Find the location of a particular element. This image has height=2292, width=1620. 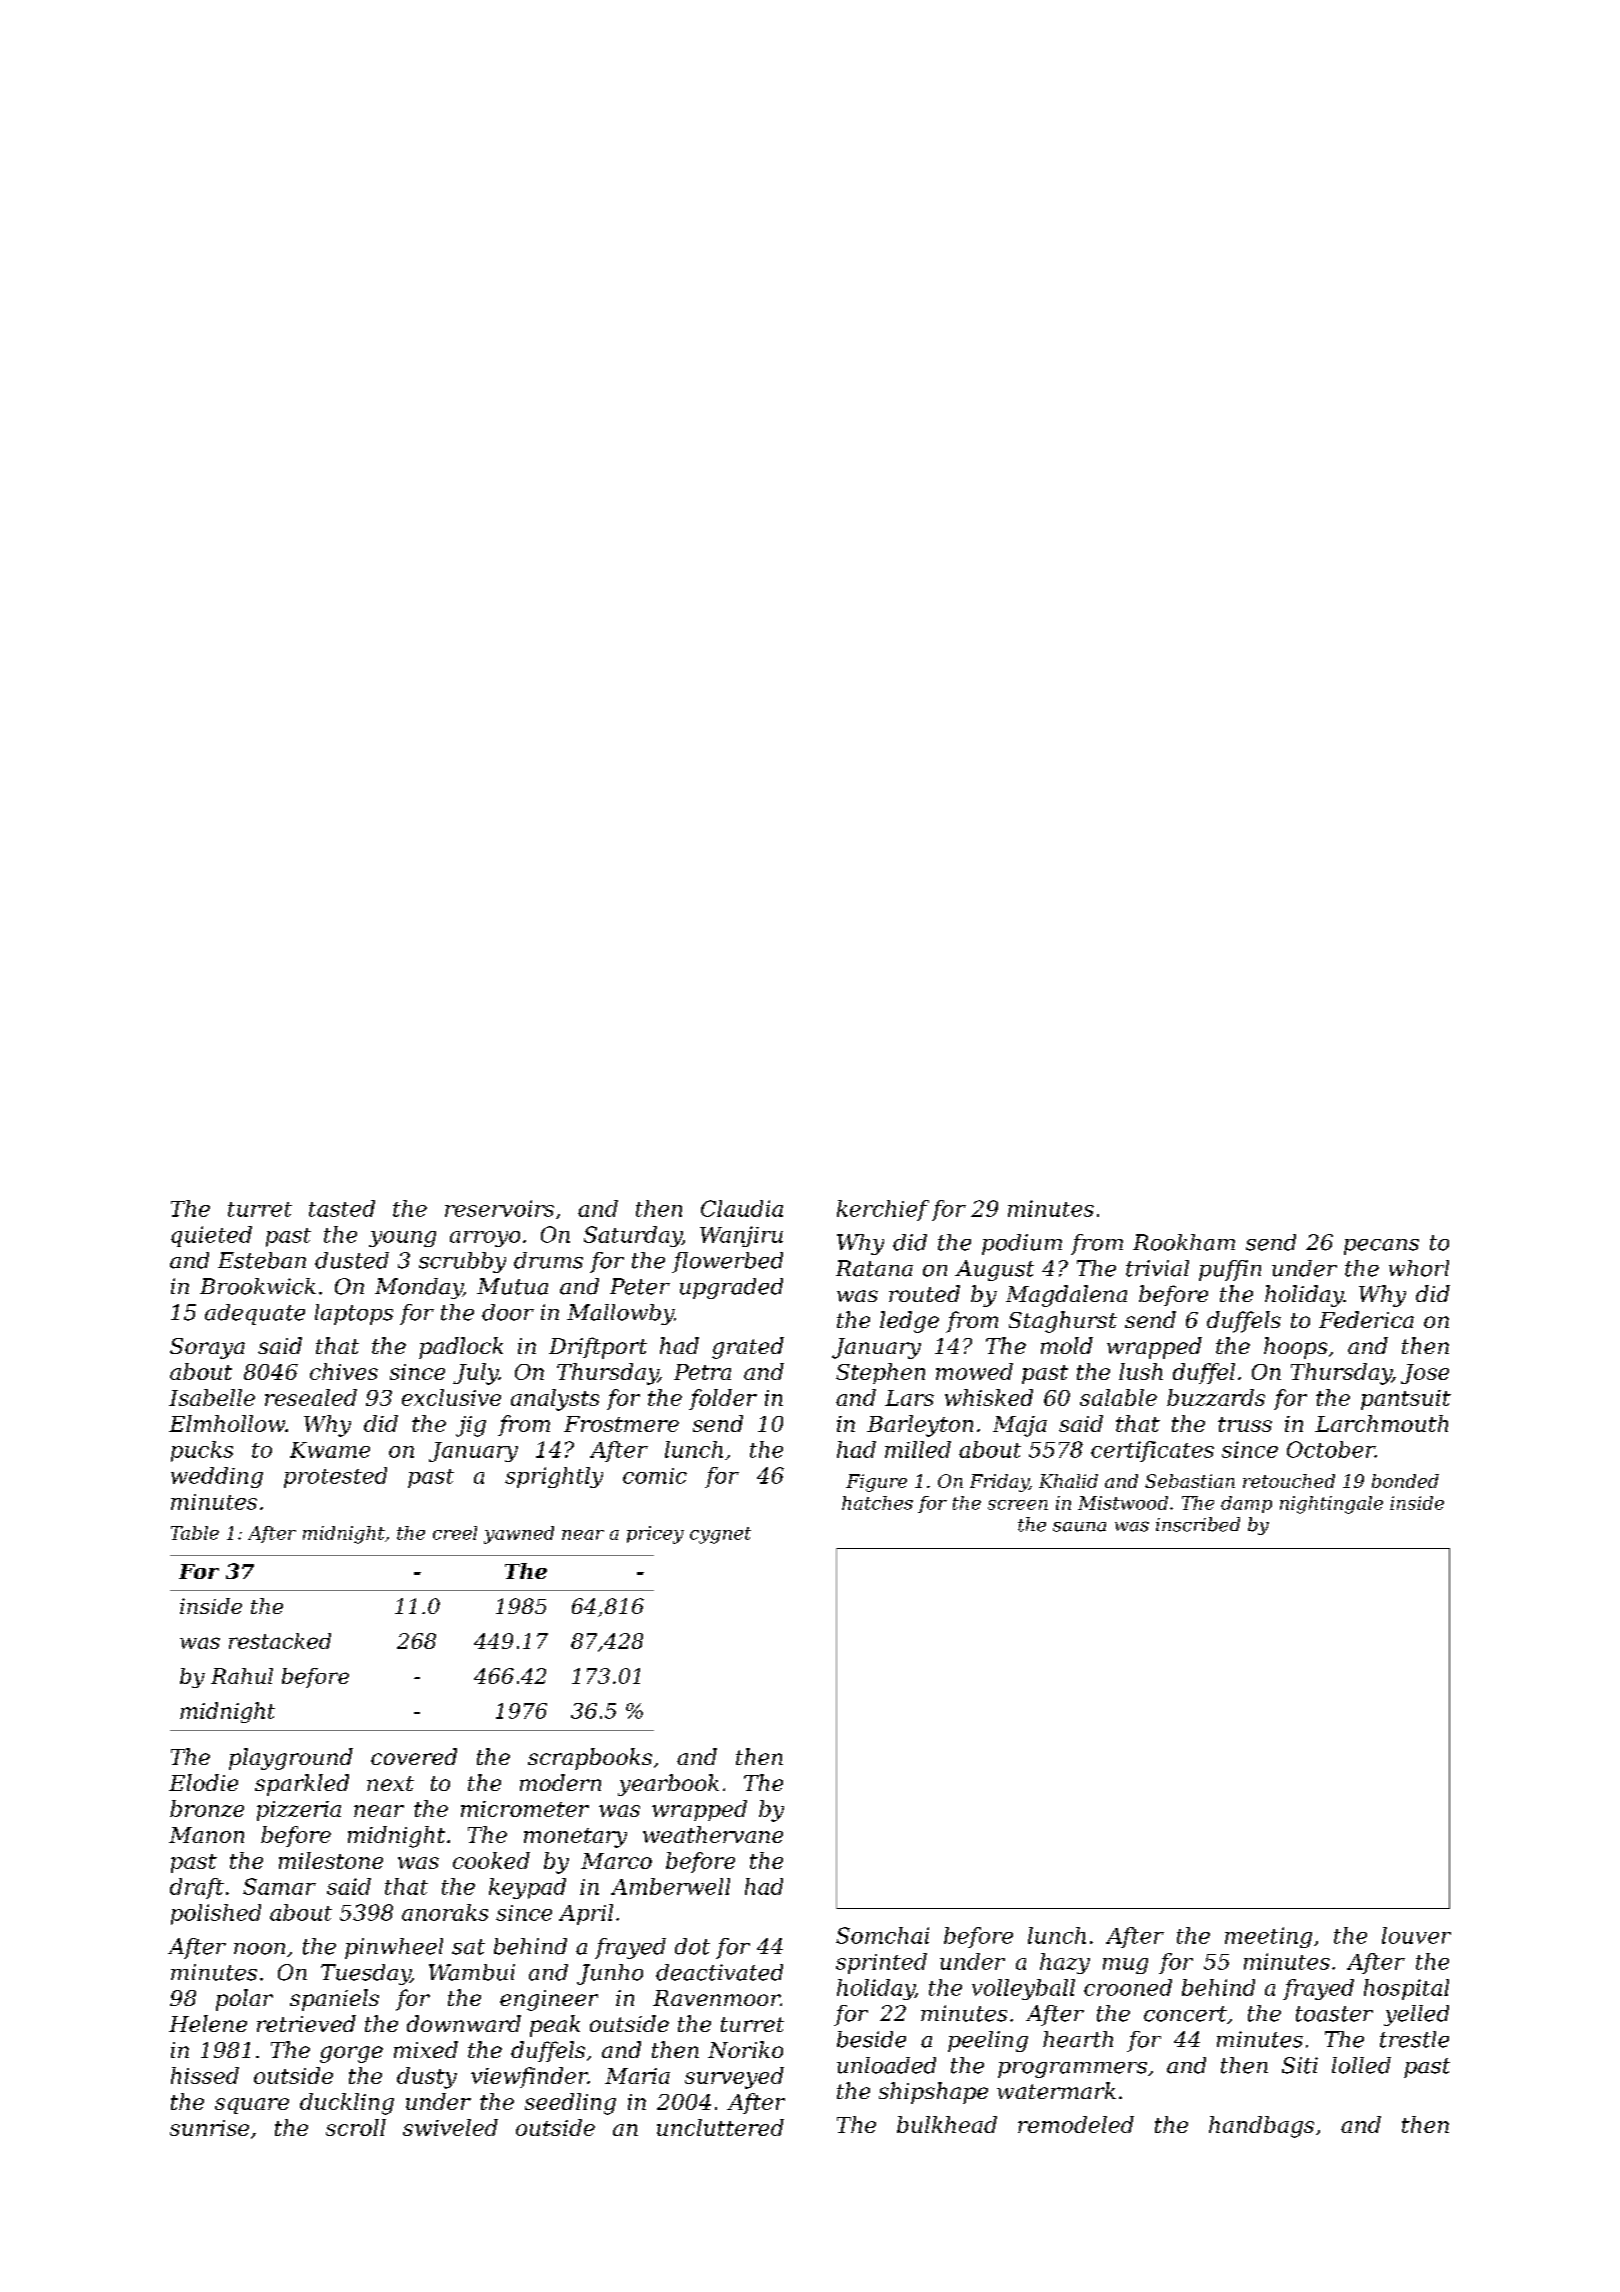

programmers is located at coordinates (1072, 2070).
